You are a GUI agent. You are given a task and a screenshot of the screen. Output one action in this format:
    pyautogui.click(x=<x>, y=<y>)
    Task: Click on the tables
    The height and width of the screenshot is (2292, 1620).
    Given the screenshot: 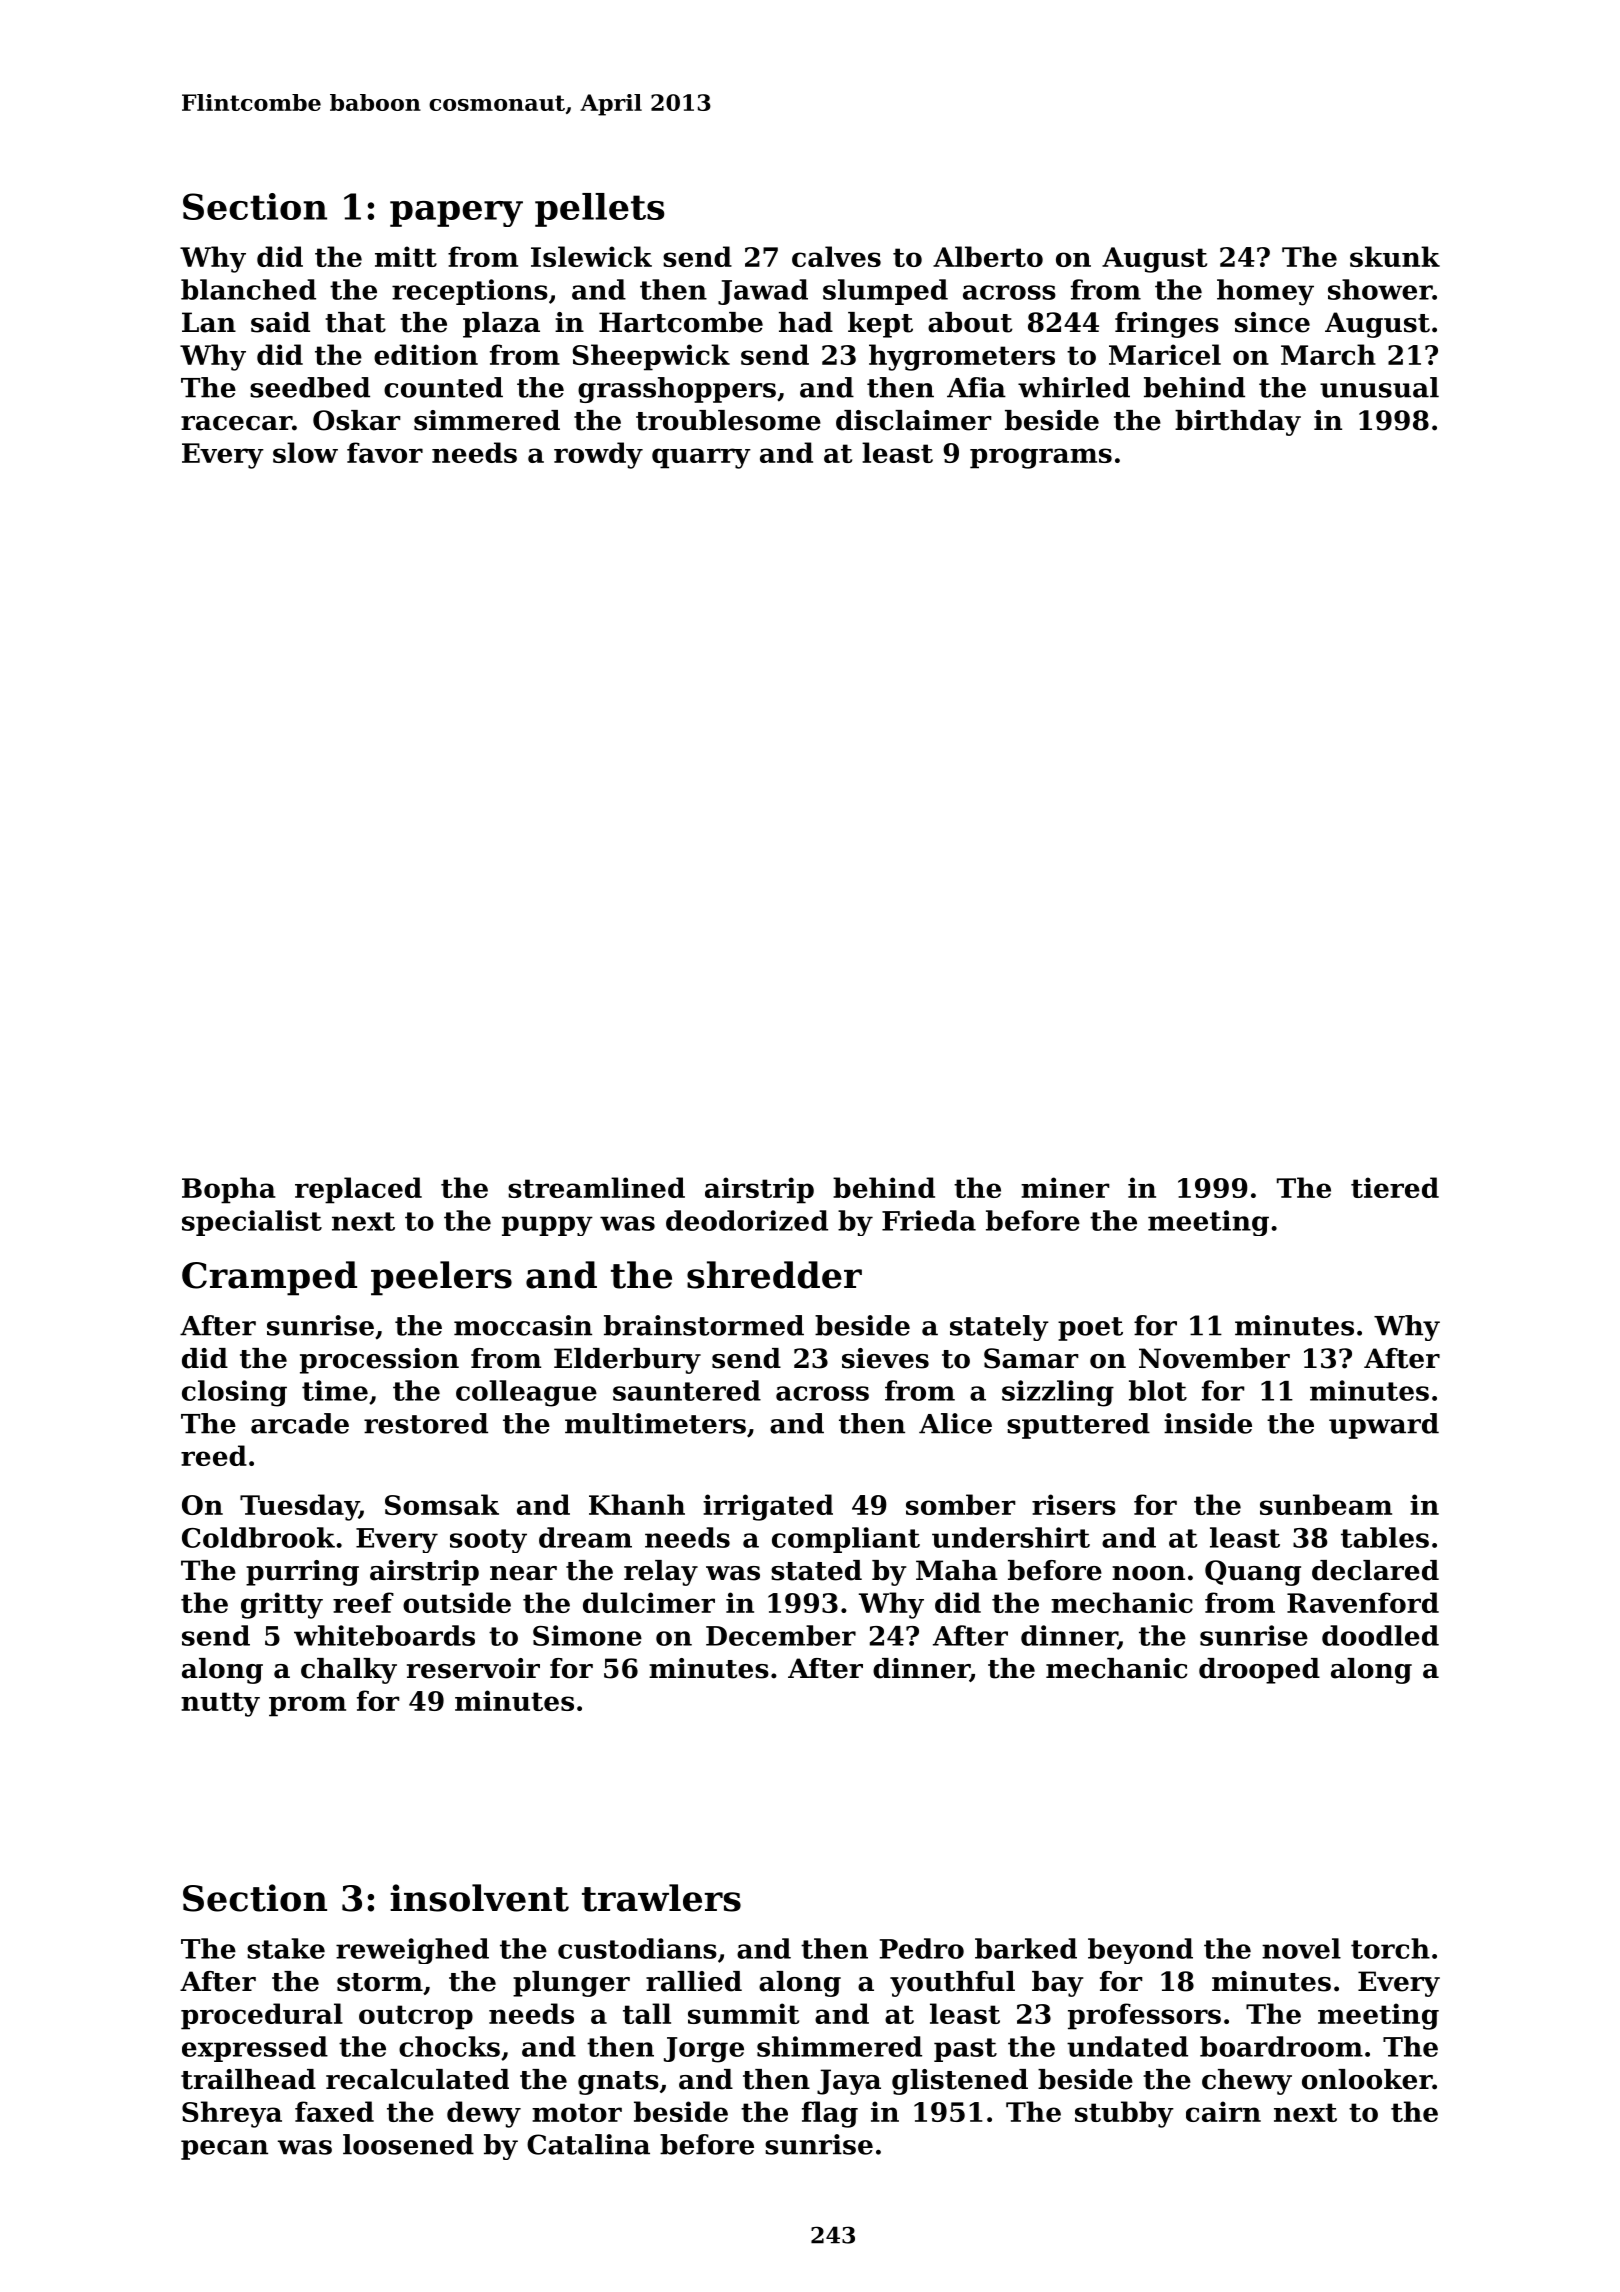 What is the action you would take?
    pyautogui.click(x=1385, y=1537)
